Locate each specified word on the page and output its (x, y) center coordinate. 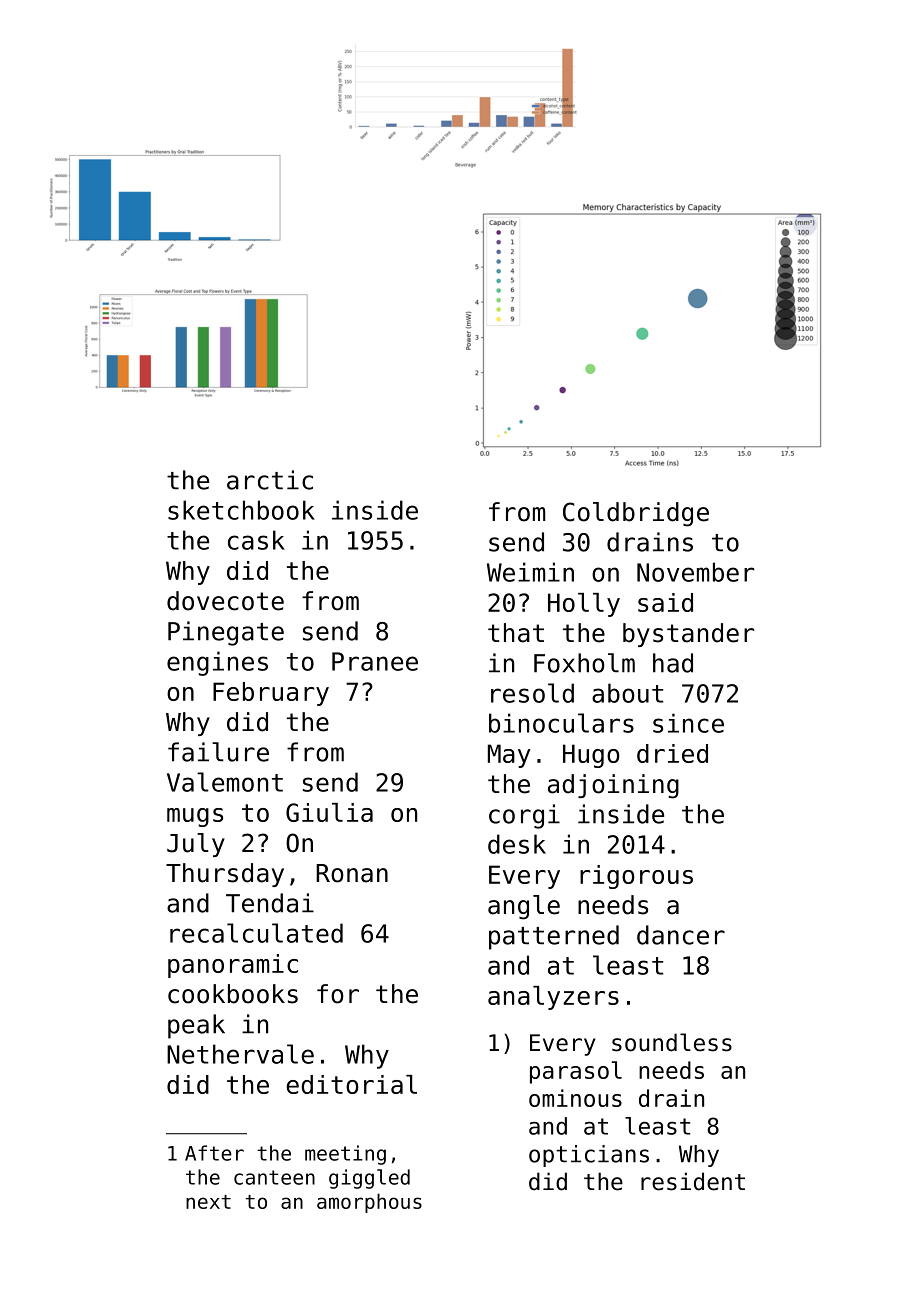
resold (532, 693)
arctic (270, 480)
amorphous (369, 1203)
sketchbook (241, 510)
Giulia (329, 812)
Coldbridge (636, 514)
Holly (584, 605)
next (208, 1202)
